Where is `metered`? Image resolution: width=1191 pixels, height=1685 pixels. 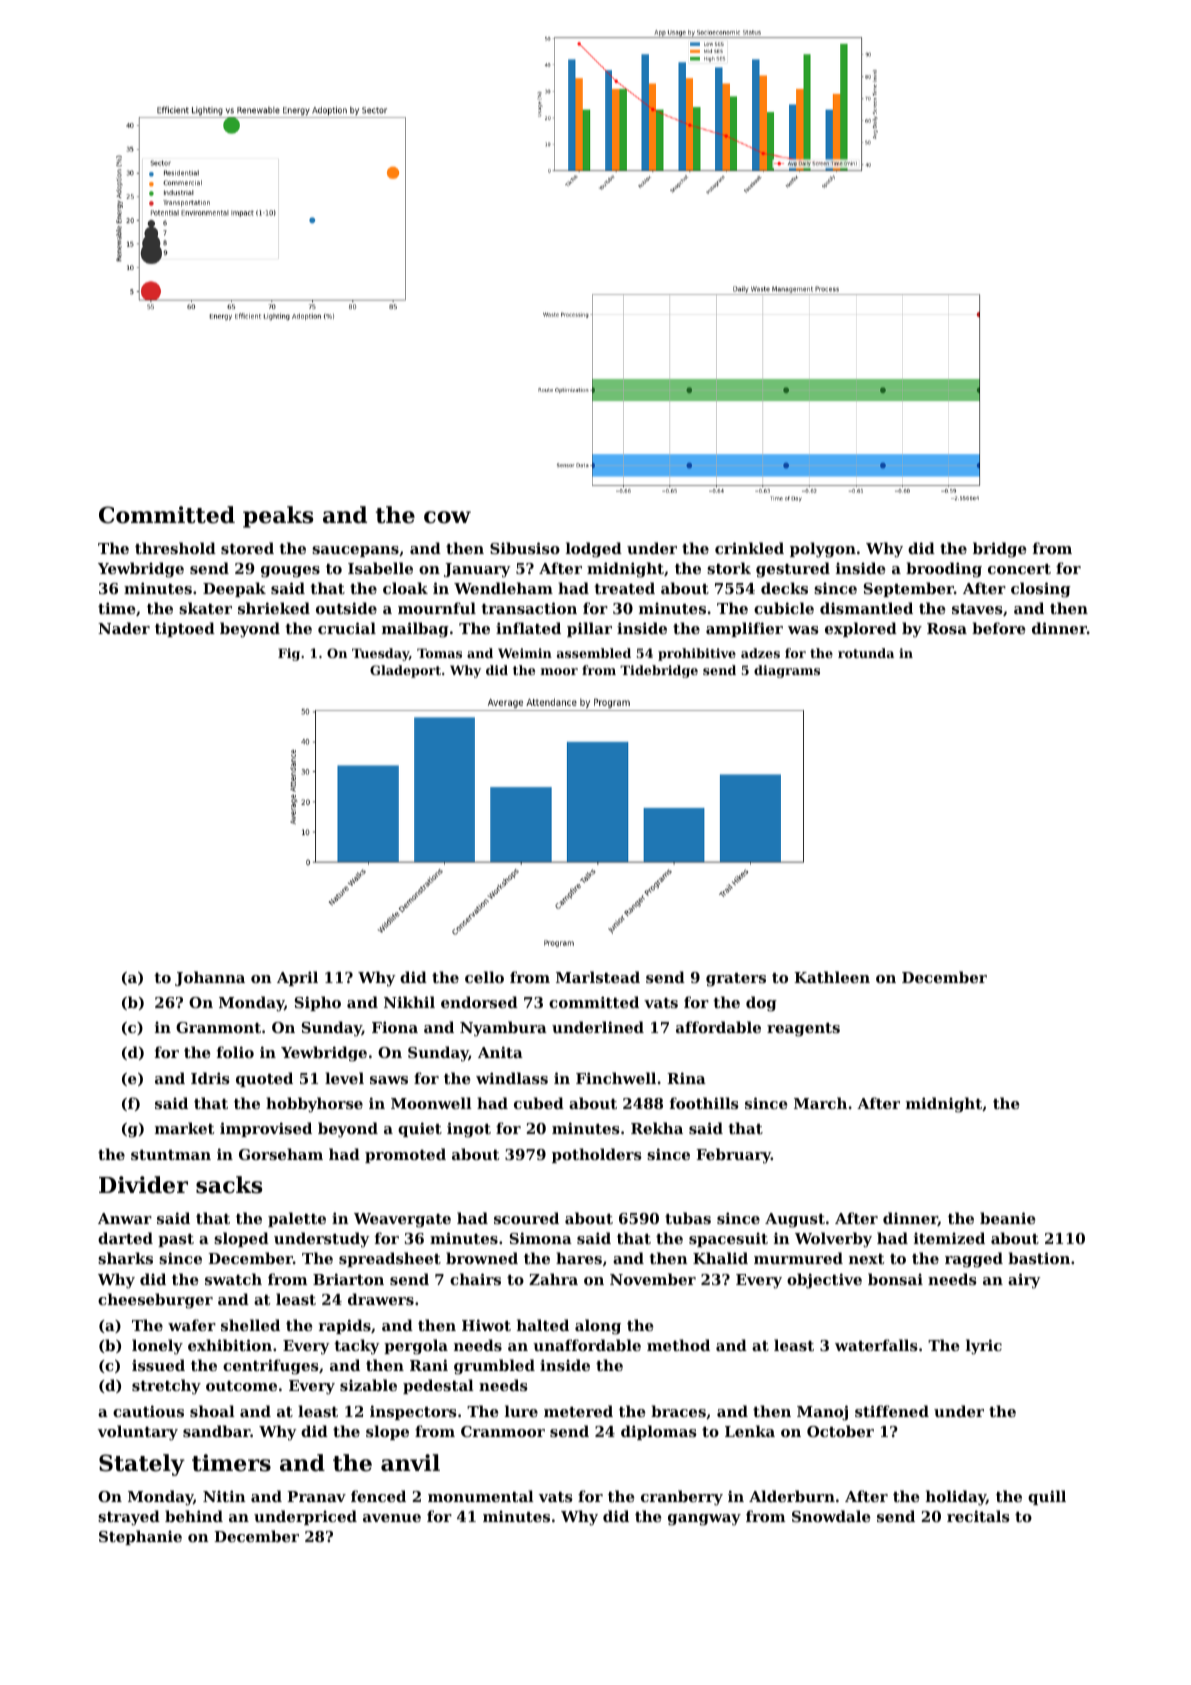 metered is located at coordinates (578, 1411).
